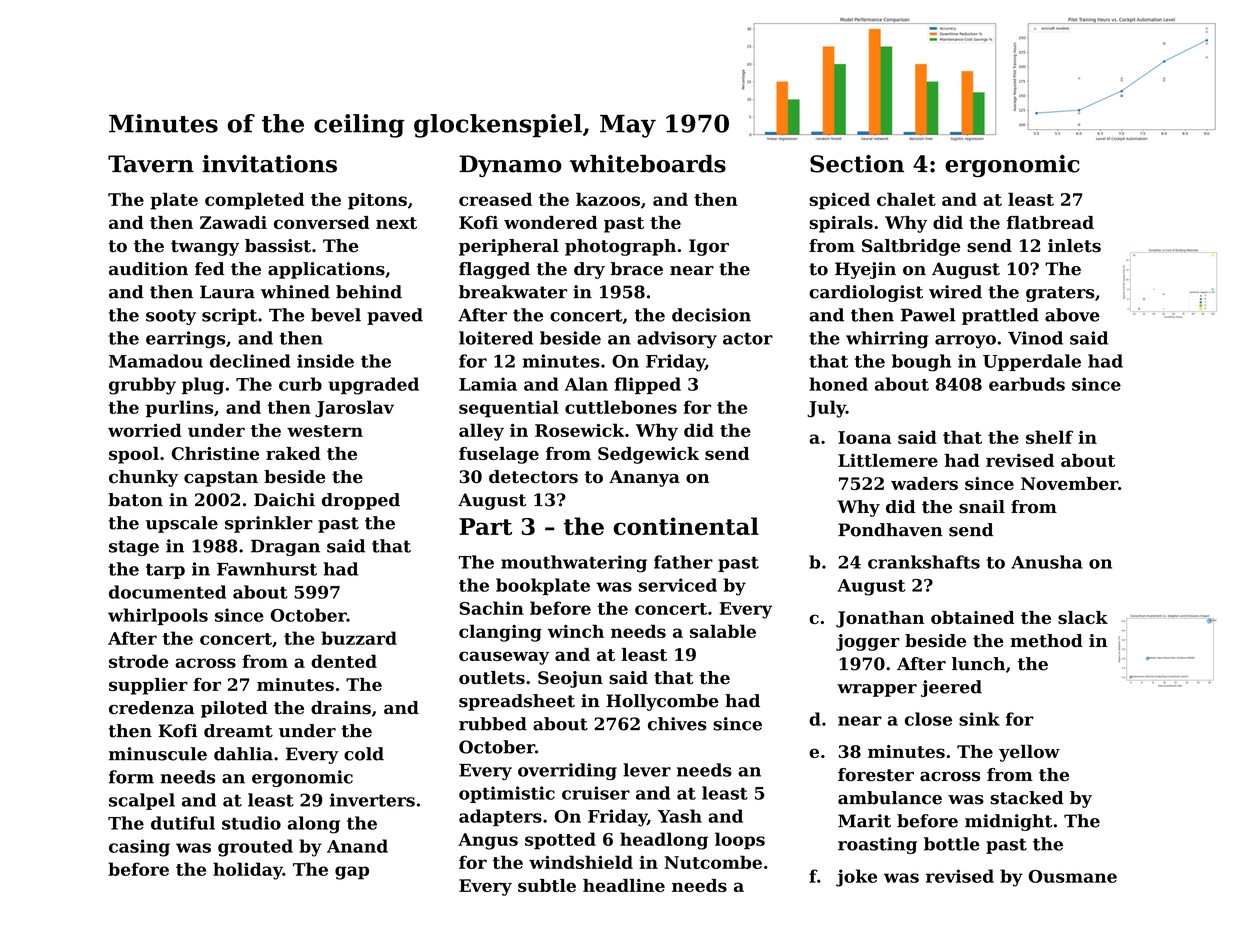 The height and width of the screenshot is (952, 1233). I want to click on grouted, so click(255, 848).
